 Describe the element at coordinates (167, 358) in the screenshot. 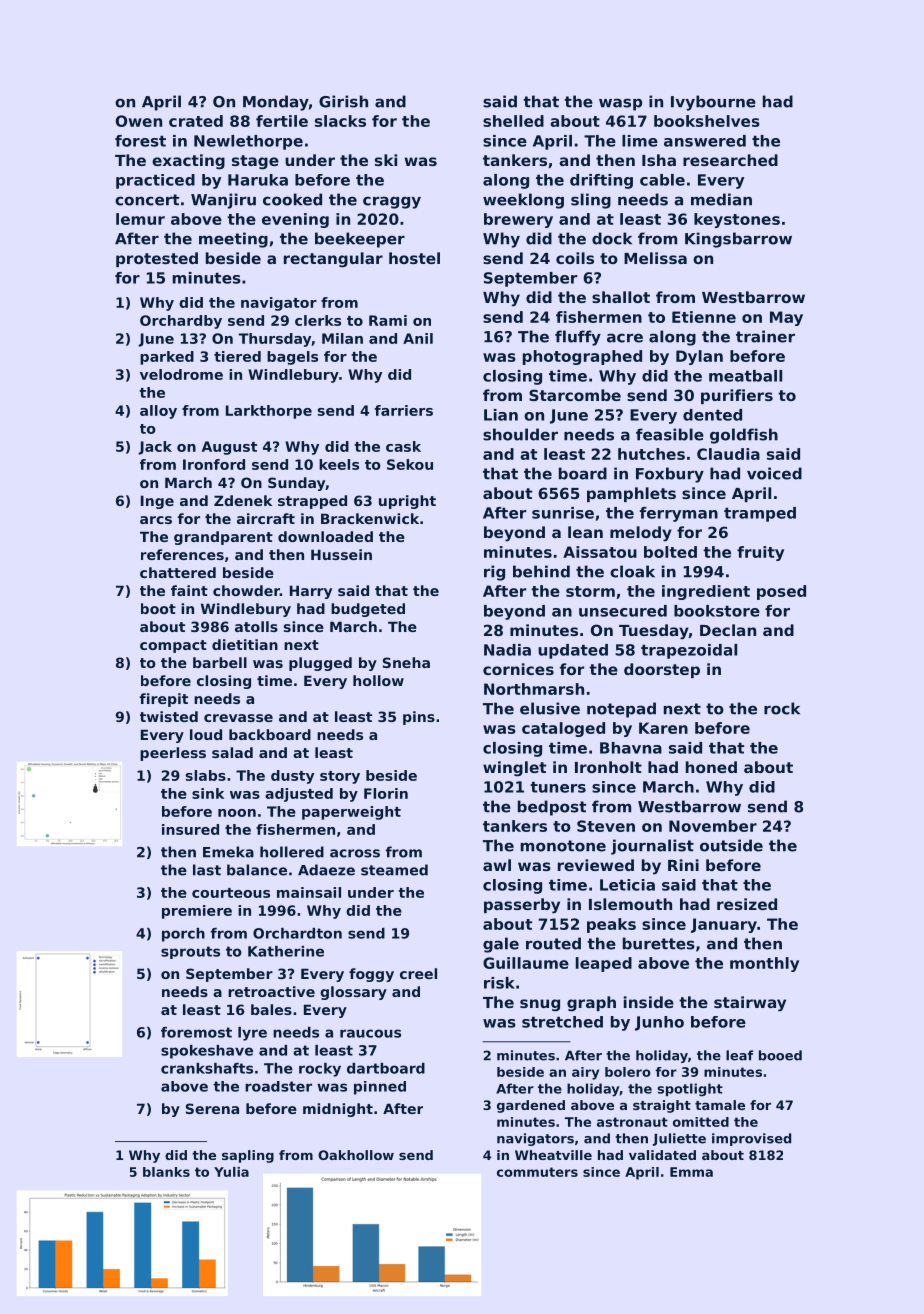

I see `parked` at that location.
